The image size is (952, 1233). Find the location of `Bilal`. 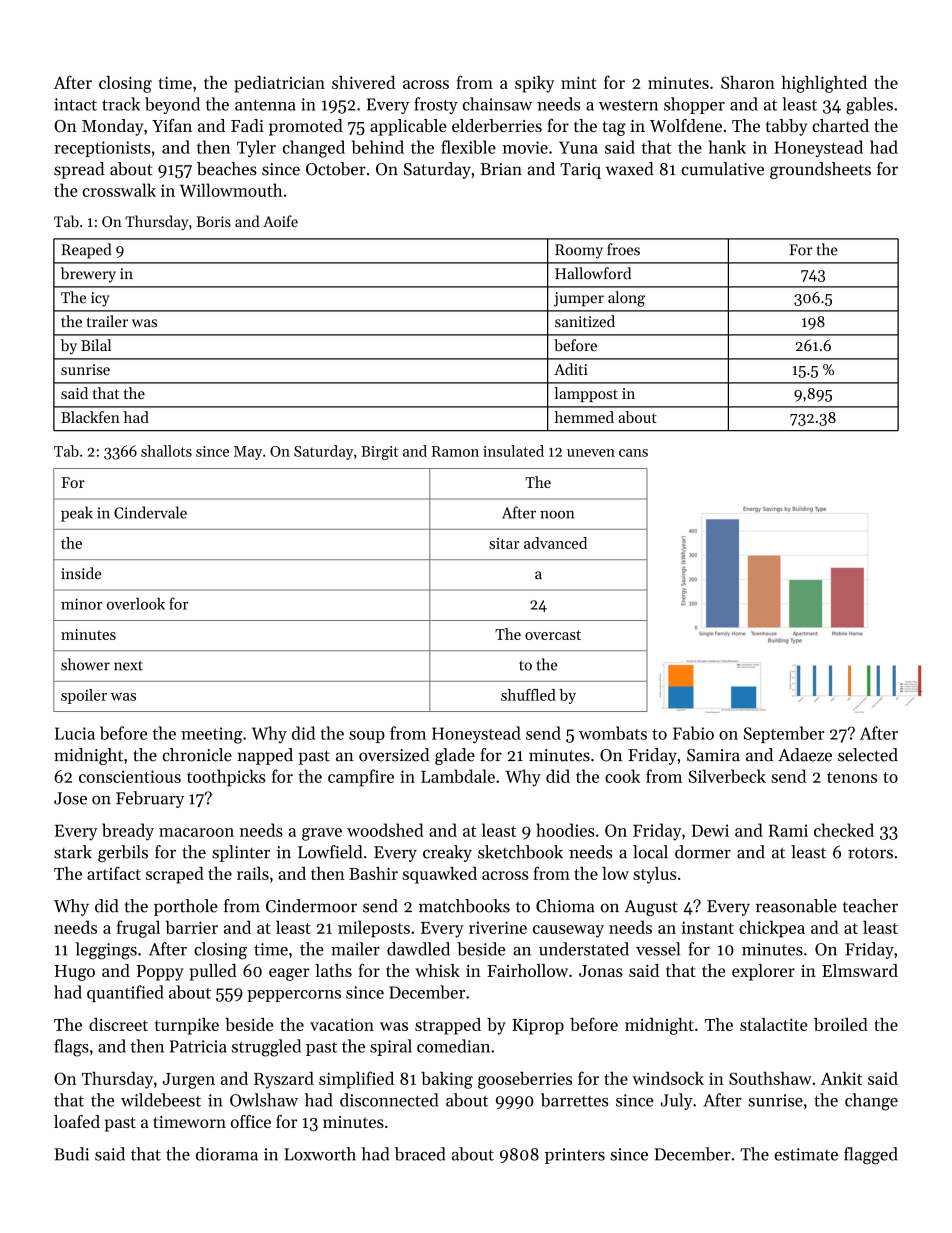

Bilal is located at coordinates (96, 345).
